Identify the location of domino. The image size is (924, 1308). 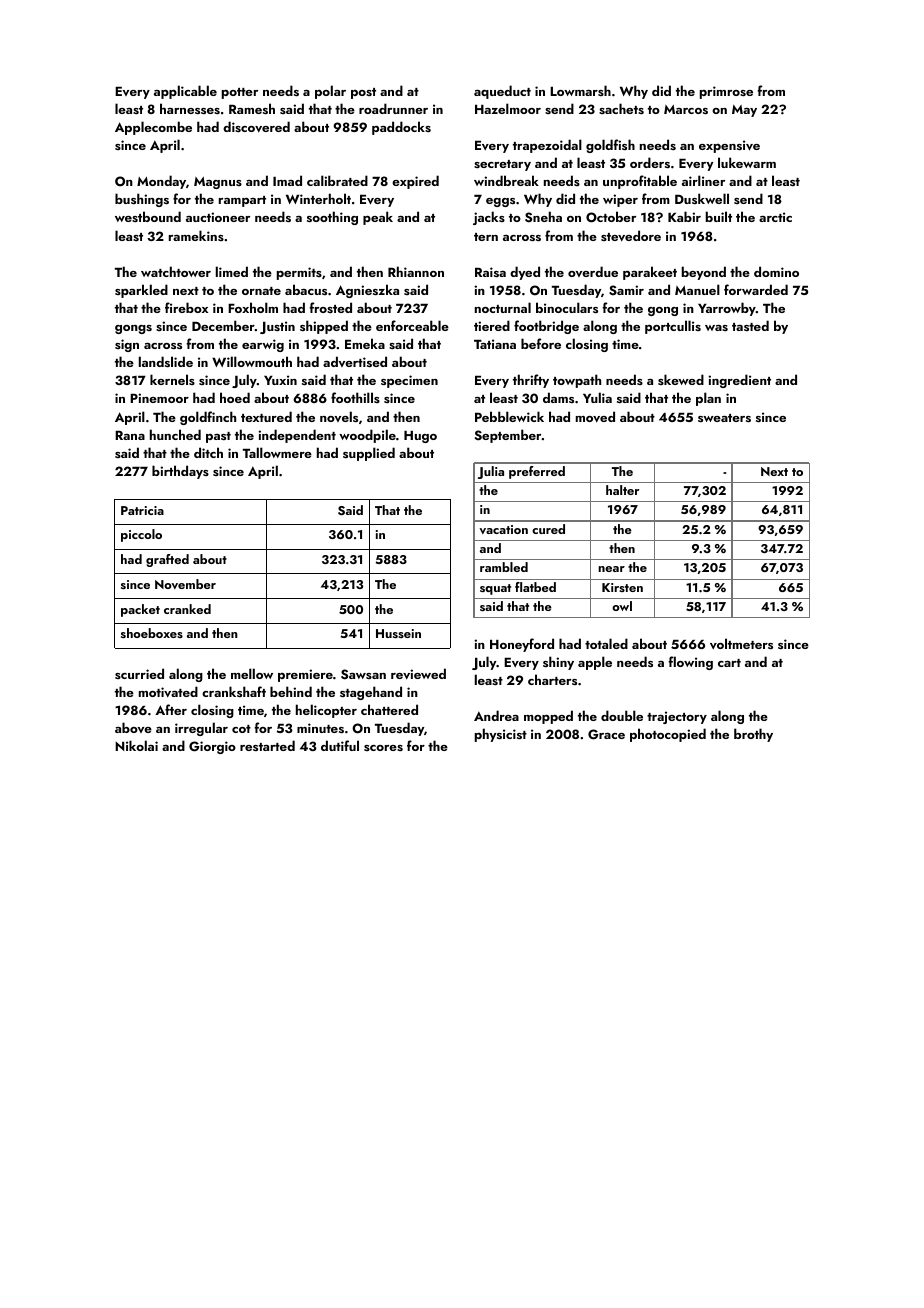
(776, 271).
